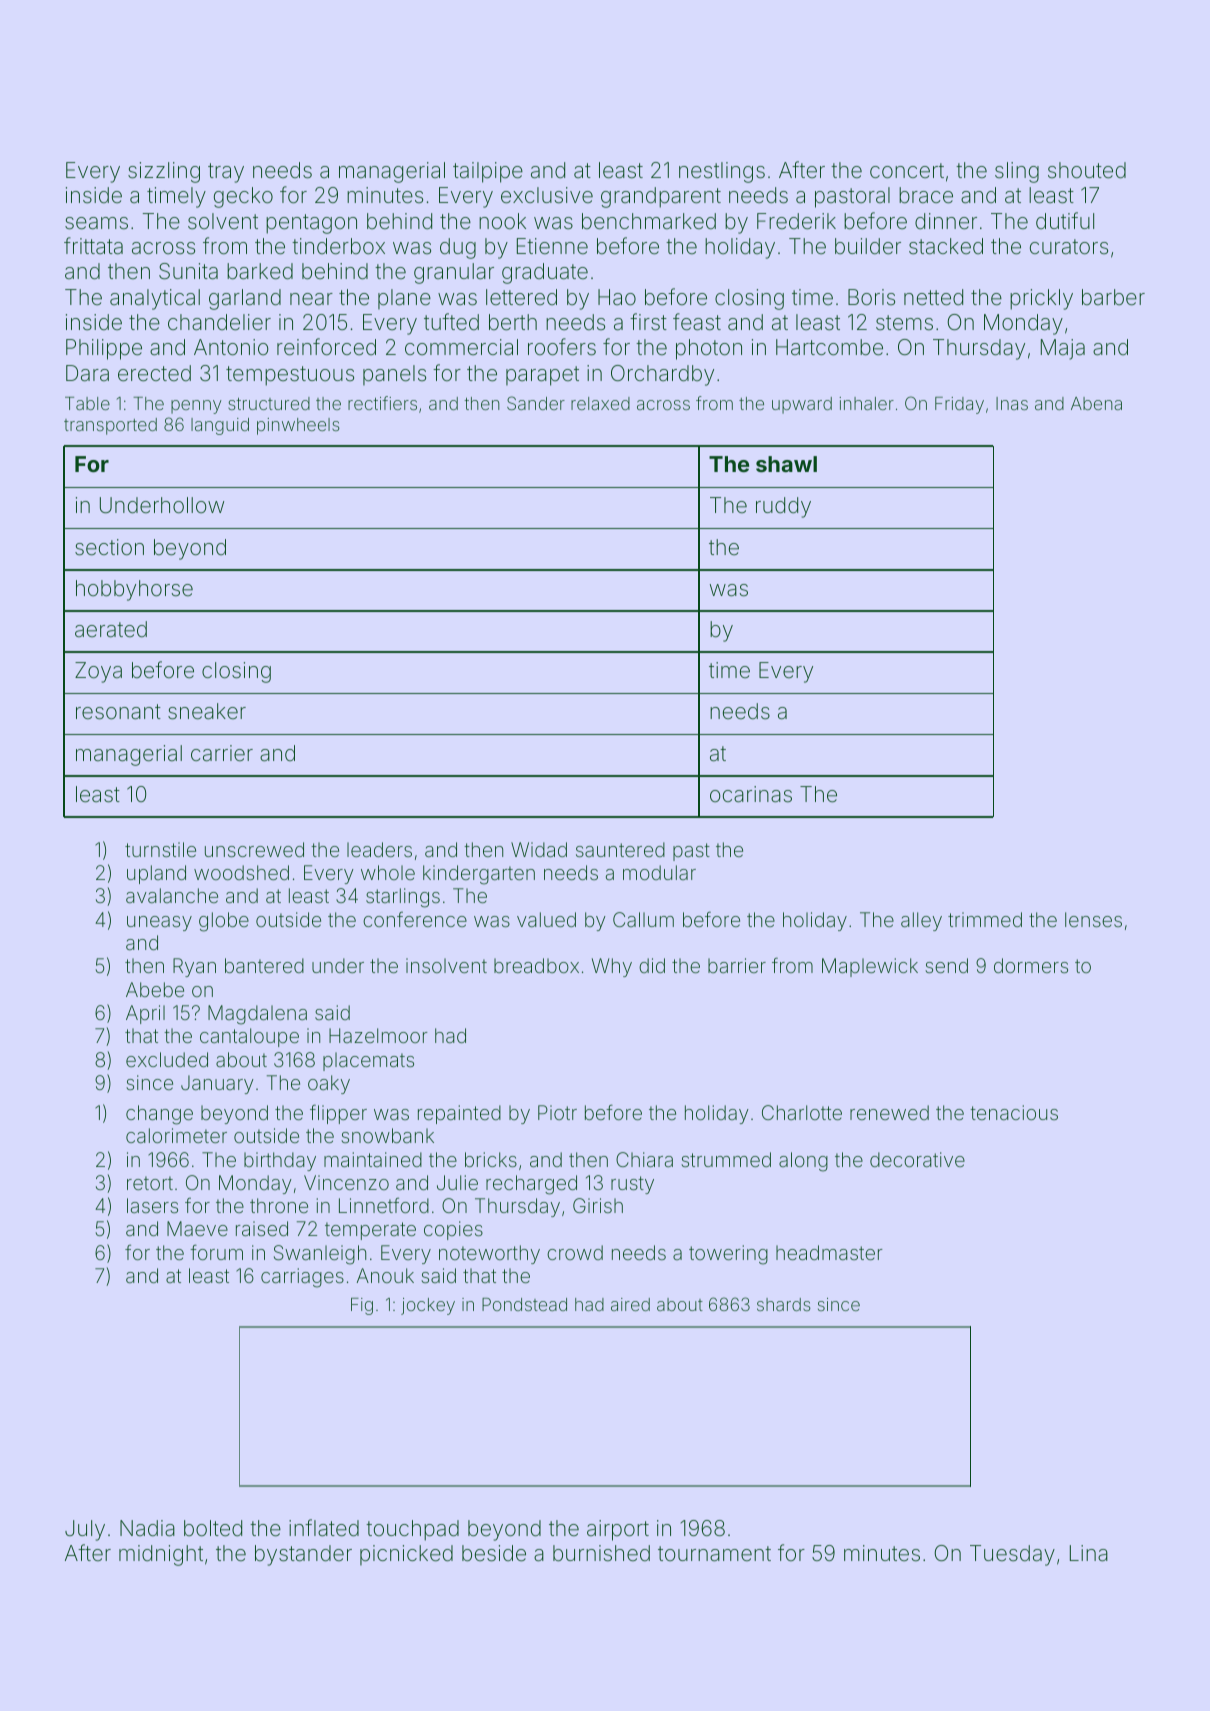  Describe the element at coordinates (783, 507) in the screenshot. I see `ruddy` at that location.
